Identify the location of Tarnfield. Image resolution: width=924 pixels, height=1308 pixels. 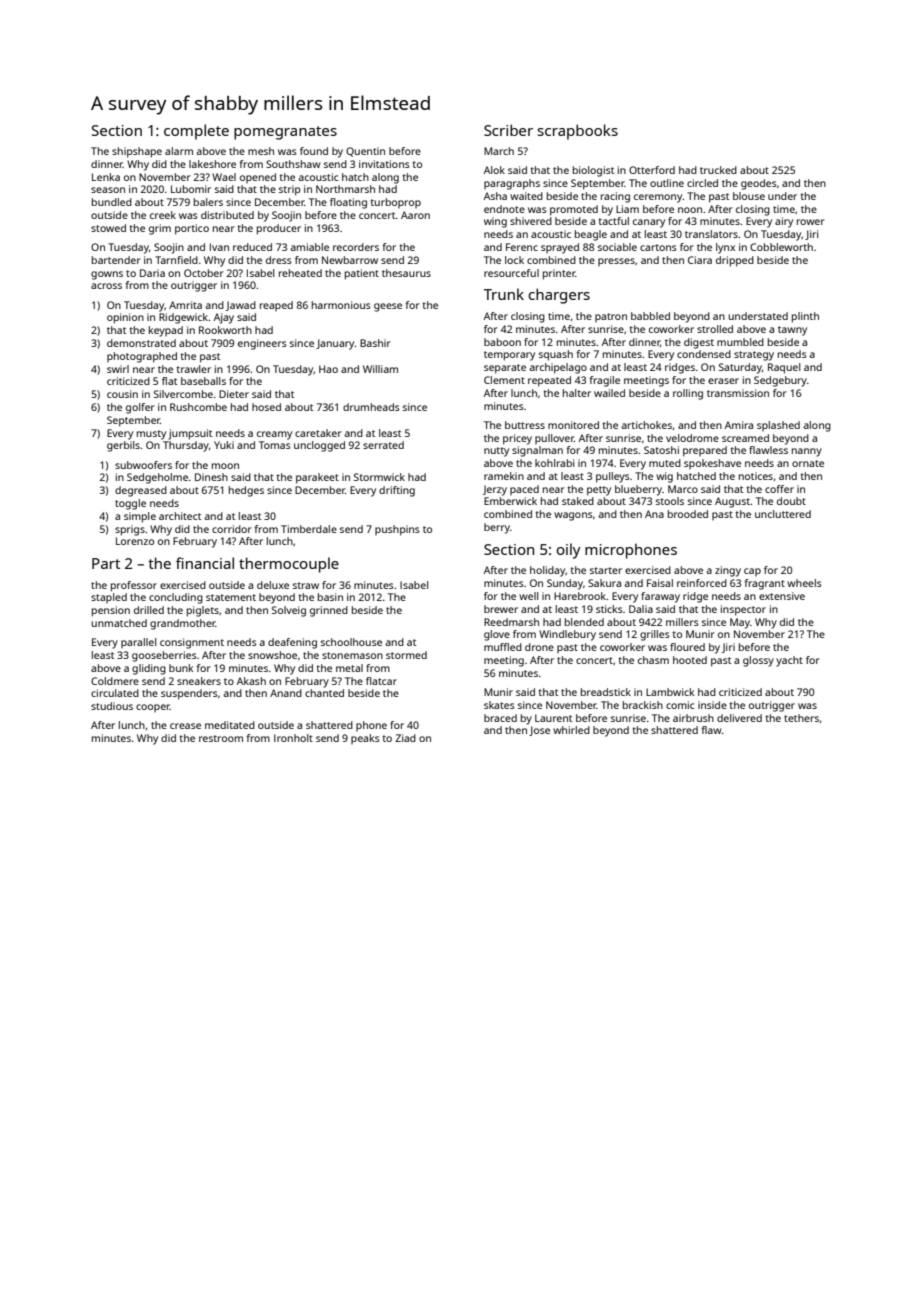
(176, 260).
